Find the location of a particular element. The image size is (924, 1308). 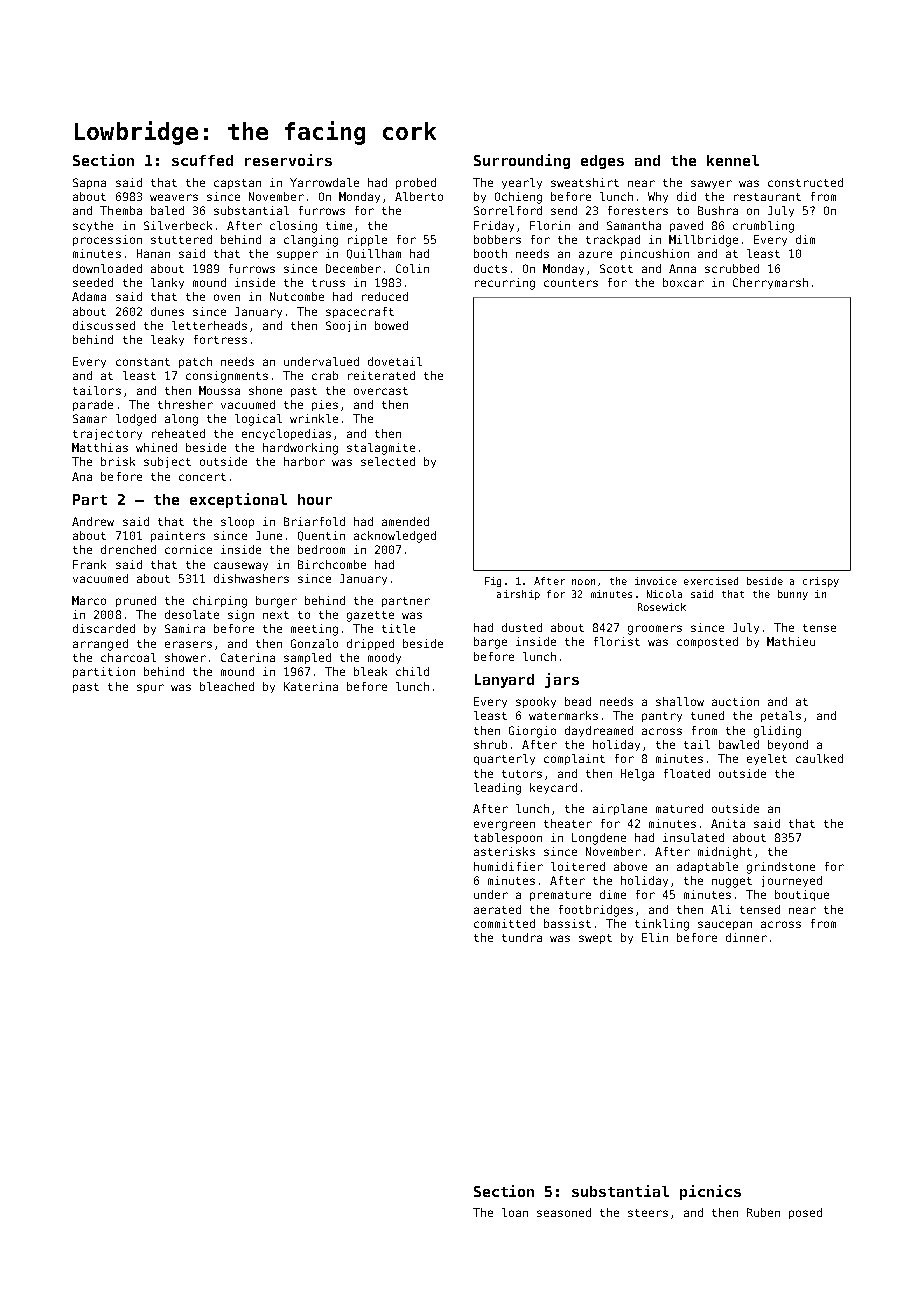

kennel is located at coordinates (733, 160).
